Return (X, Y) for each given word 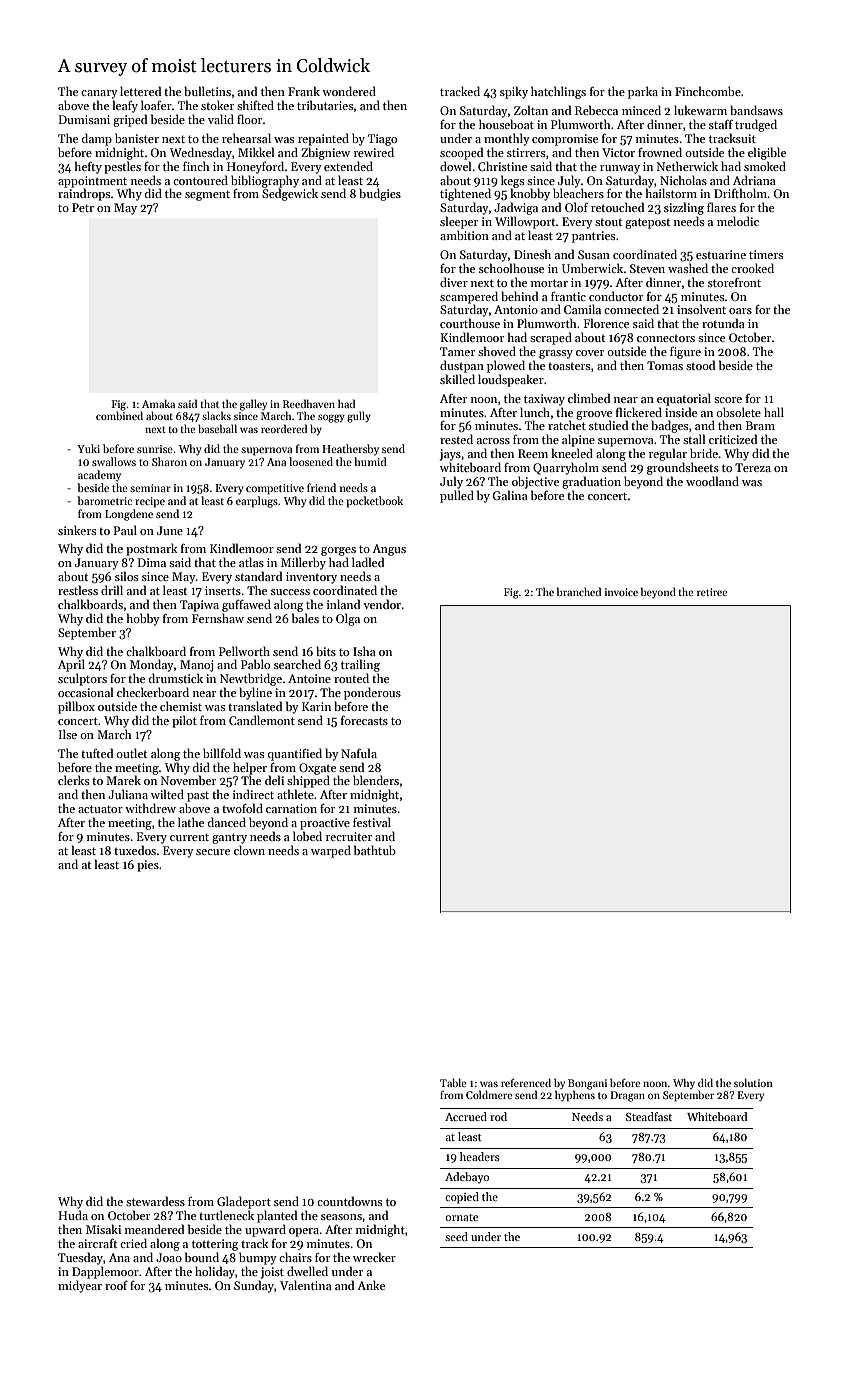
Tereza (753, 467)
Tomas (665, 365)
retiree (712, 592)
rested (456, 439)
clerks (73, 780)
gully (359, 417)
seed (456, 1236)
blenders (376, 780)
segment (207, 196)
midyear (80, 1286)
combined (119, 415)
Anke (371, 1285)
